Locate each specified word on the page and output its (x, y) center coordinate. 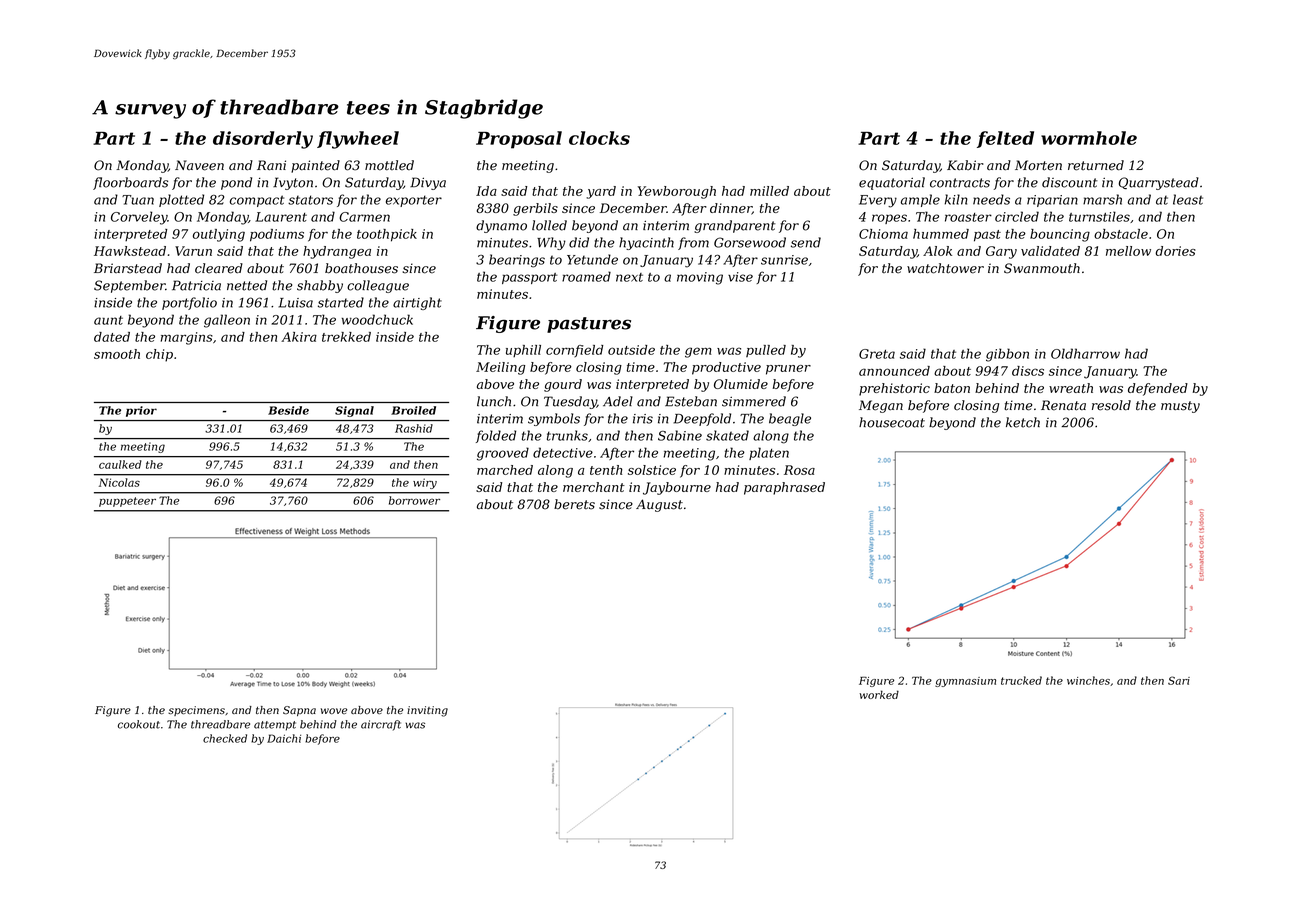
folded (496, 436)
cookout (139, 724)
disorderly (263, 140)
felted (1005, 139)
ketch (1023, 422)
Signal (354, 411)
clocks (599, 138)
